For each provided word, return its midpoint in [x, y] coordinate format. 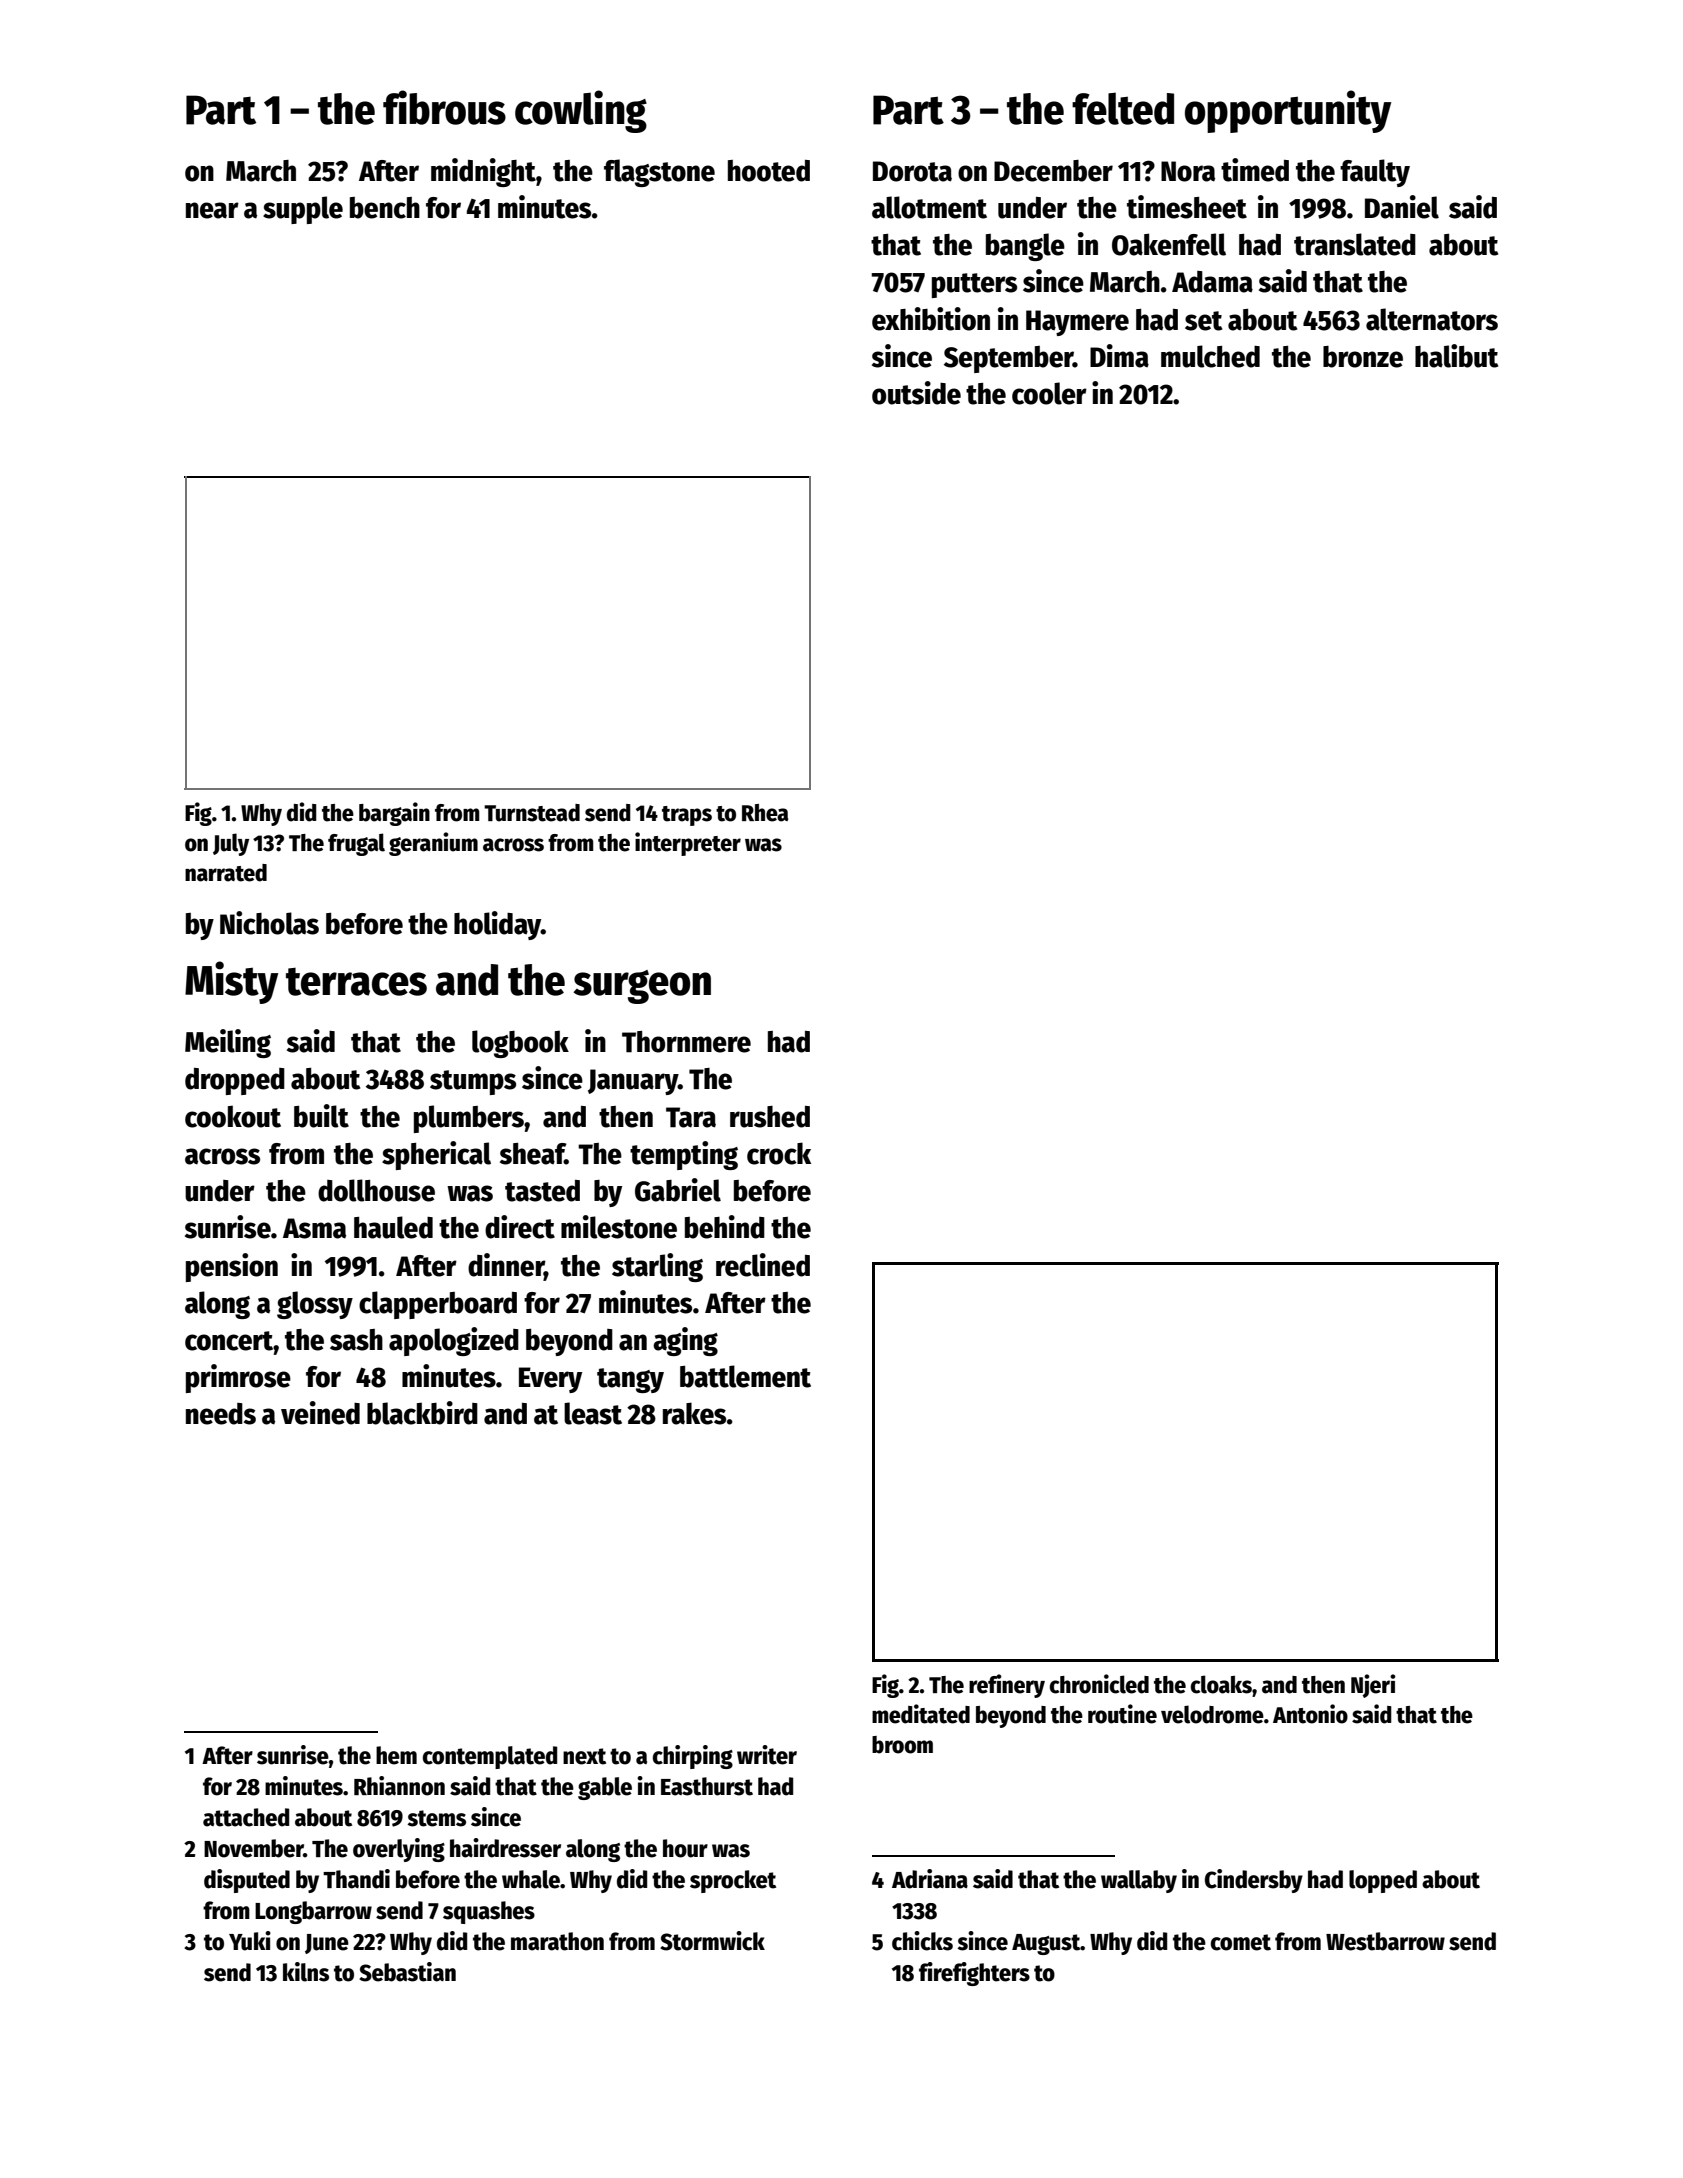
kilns [306, 1972]
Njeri [1373, 1686]
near [212, 210]
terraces [356, 982]
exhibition [931, 319]
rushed [770, 1117]
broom [902, 1745]
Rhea [765, 813]
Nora [1188, 171]
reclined [763, 1265]
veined [320, 1413]
